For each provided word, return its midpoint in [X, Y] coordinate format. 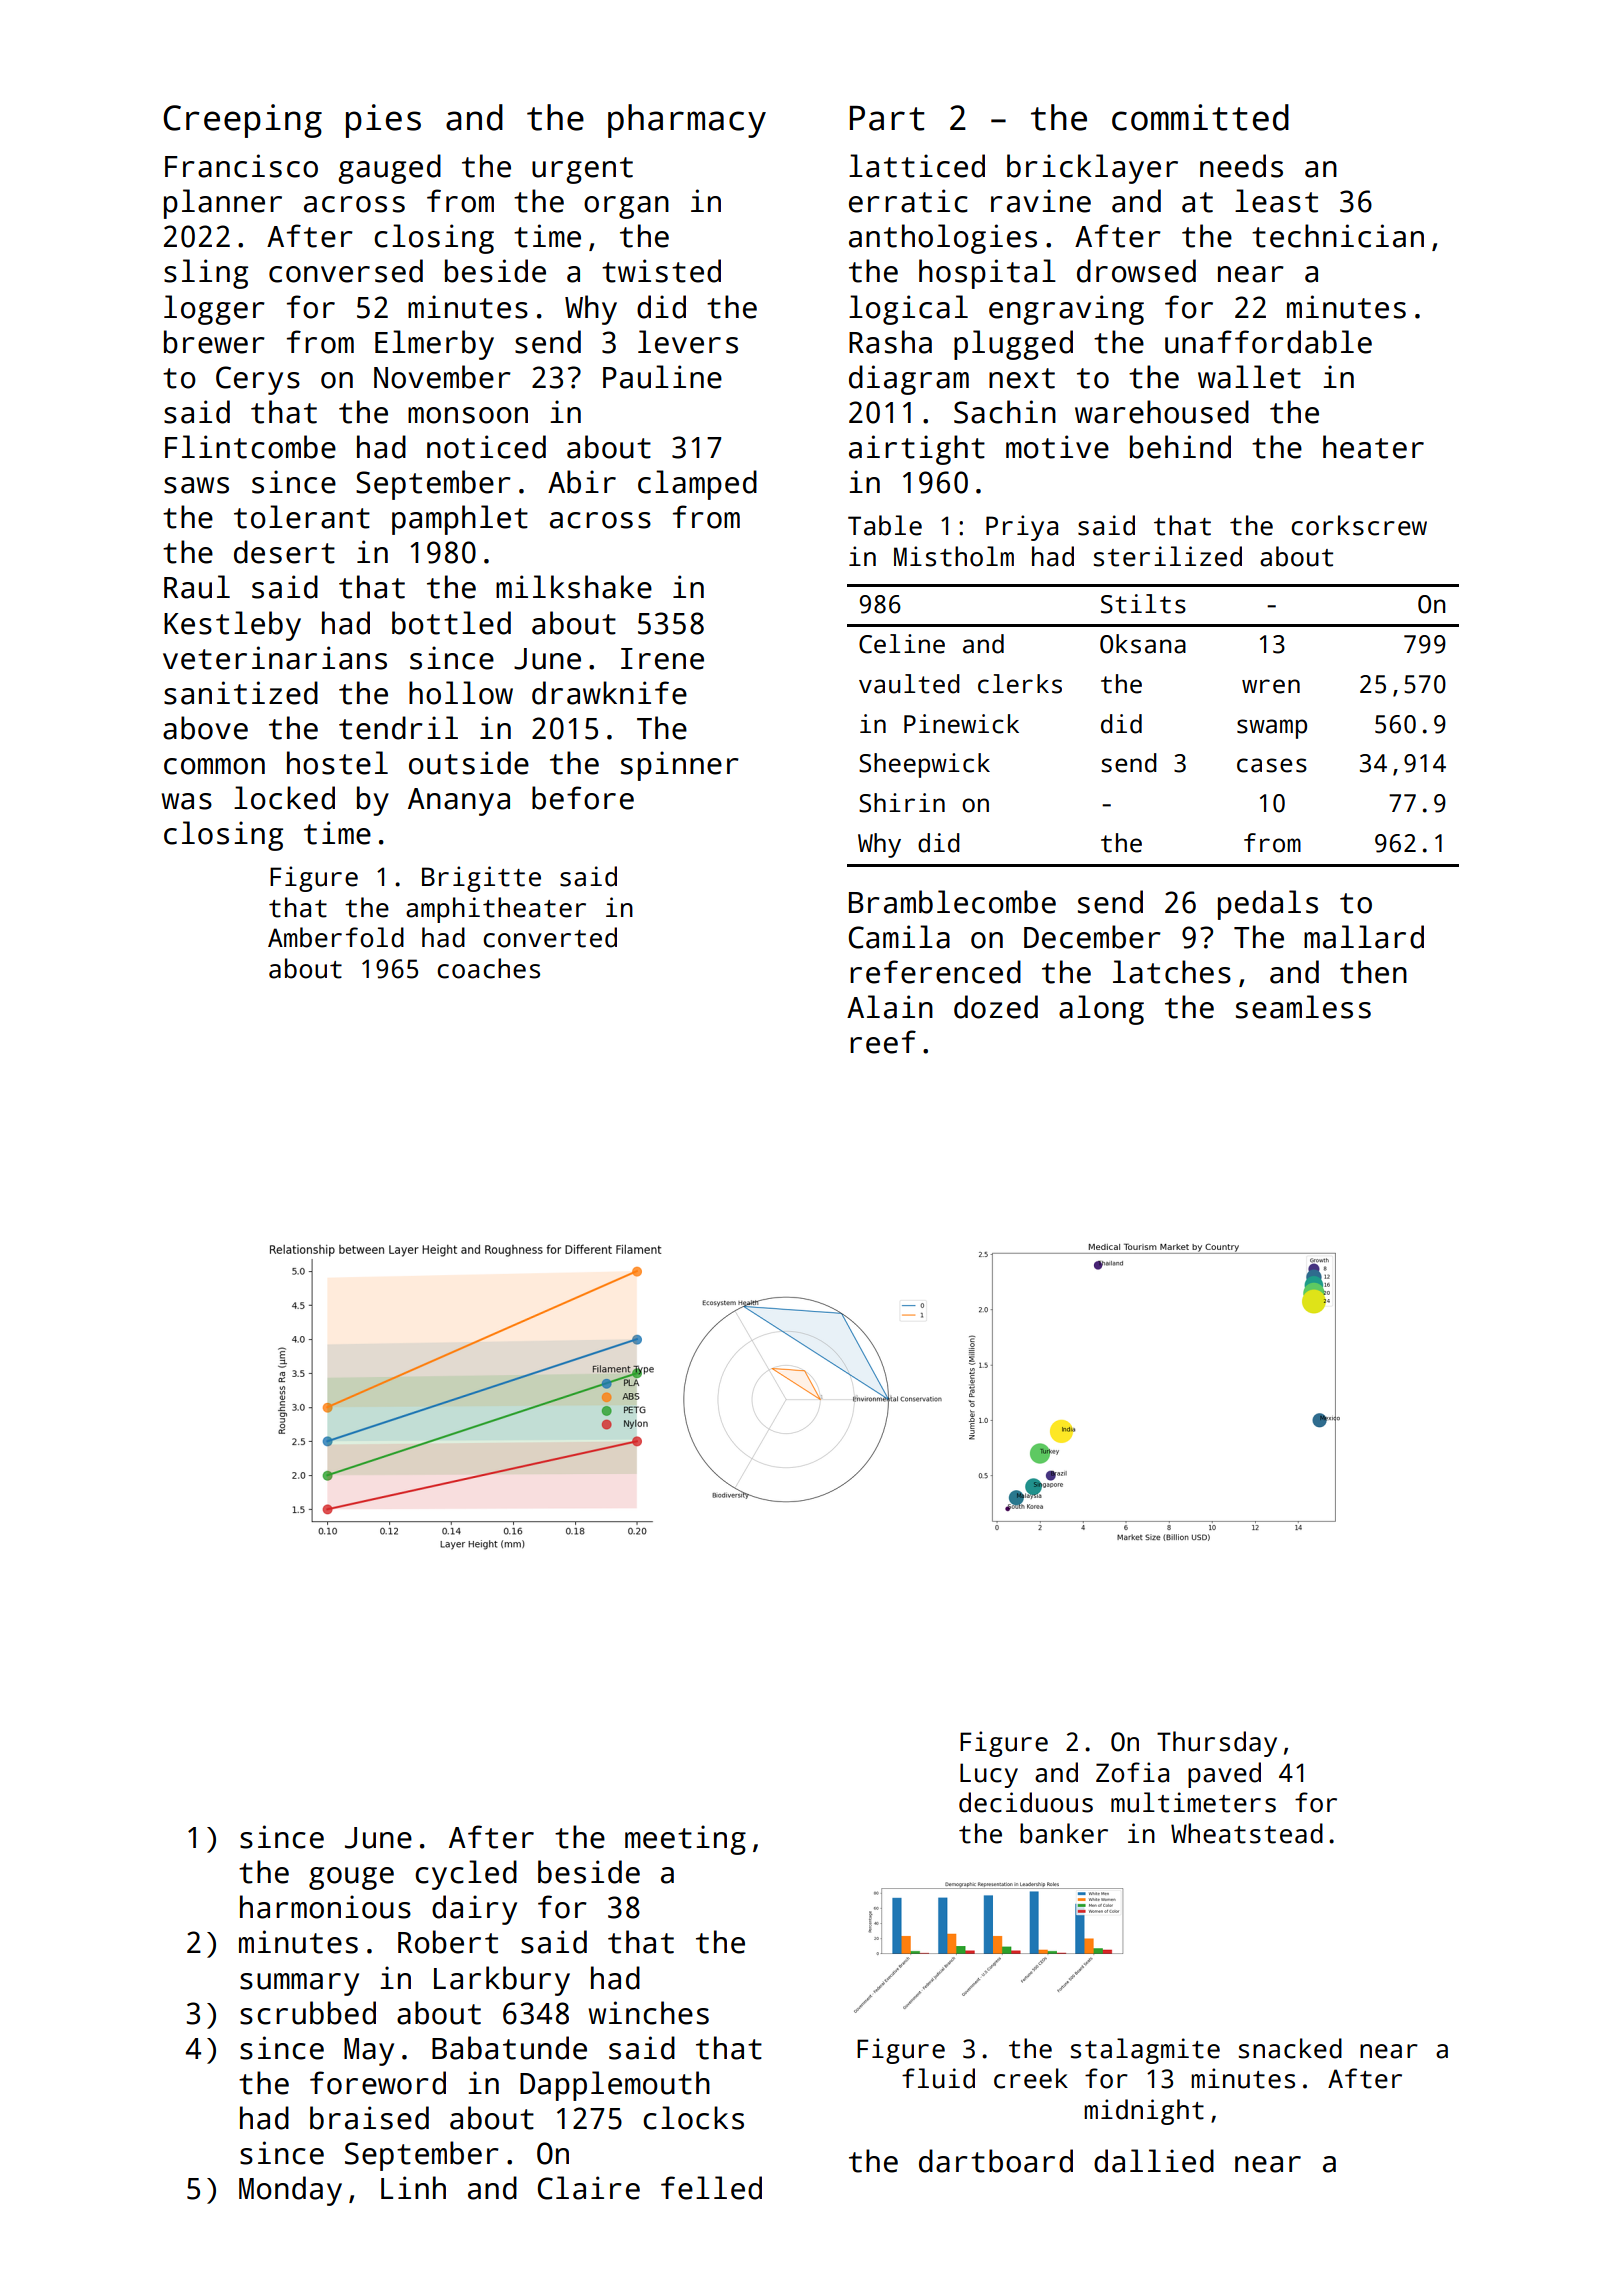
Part [887, 118]
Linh [413, 2187]
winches [648, 2013]
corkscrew [1359, 525]
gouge [351, 1878]
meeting [685, 1840]
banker [1064, 1833]
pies [383, 121]
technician [1338, 236]
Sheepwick [924, 765]
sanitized [241, 693]
